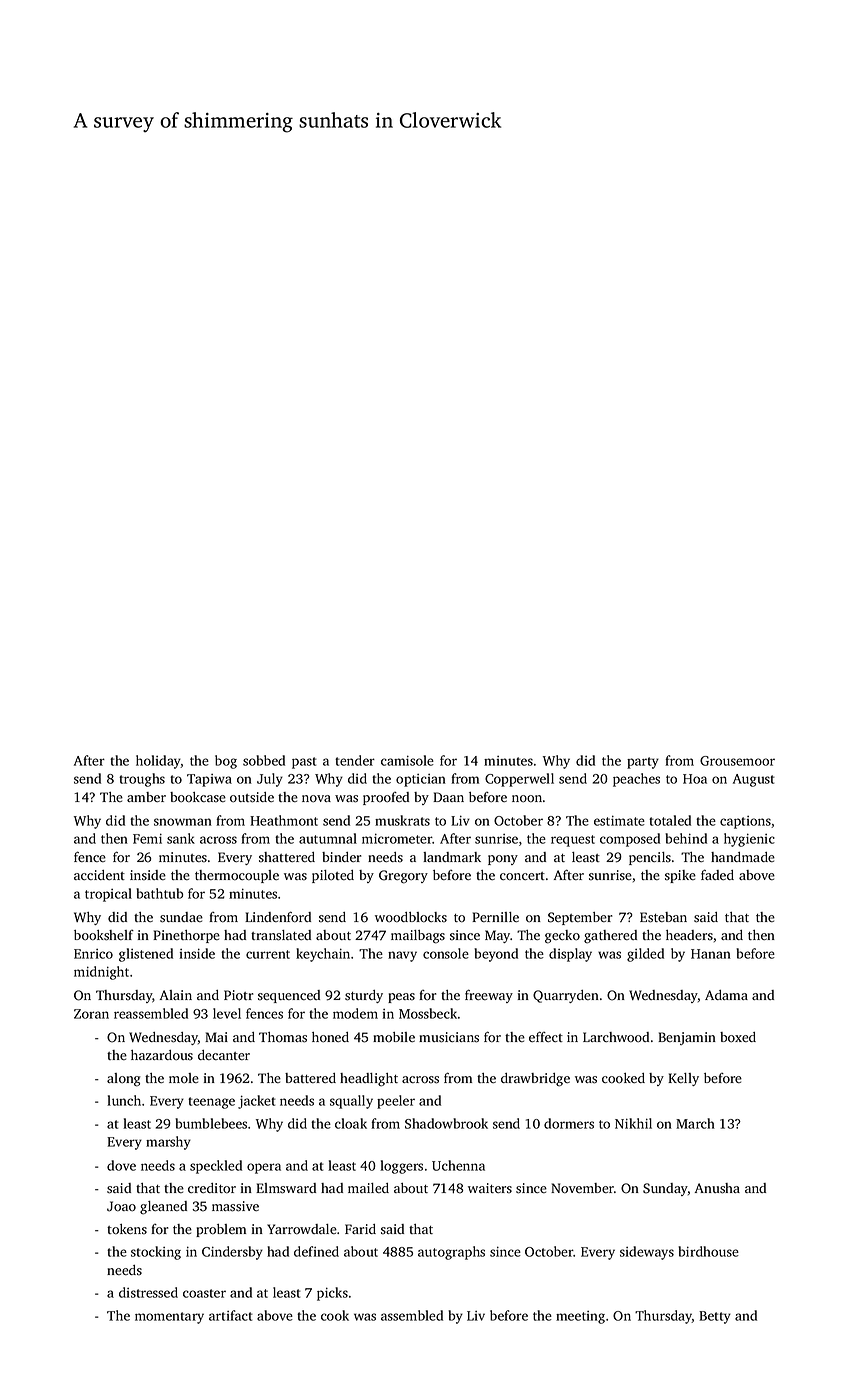  I want to click on autographs, so click(451, 1253).
